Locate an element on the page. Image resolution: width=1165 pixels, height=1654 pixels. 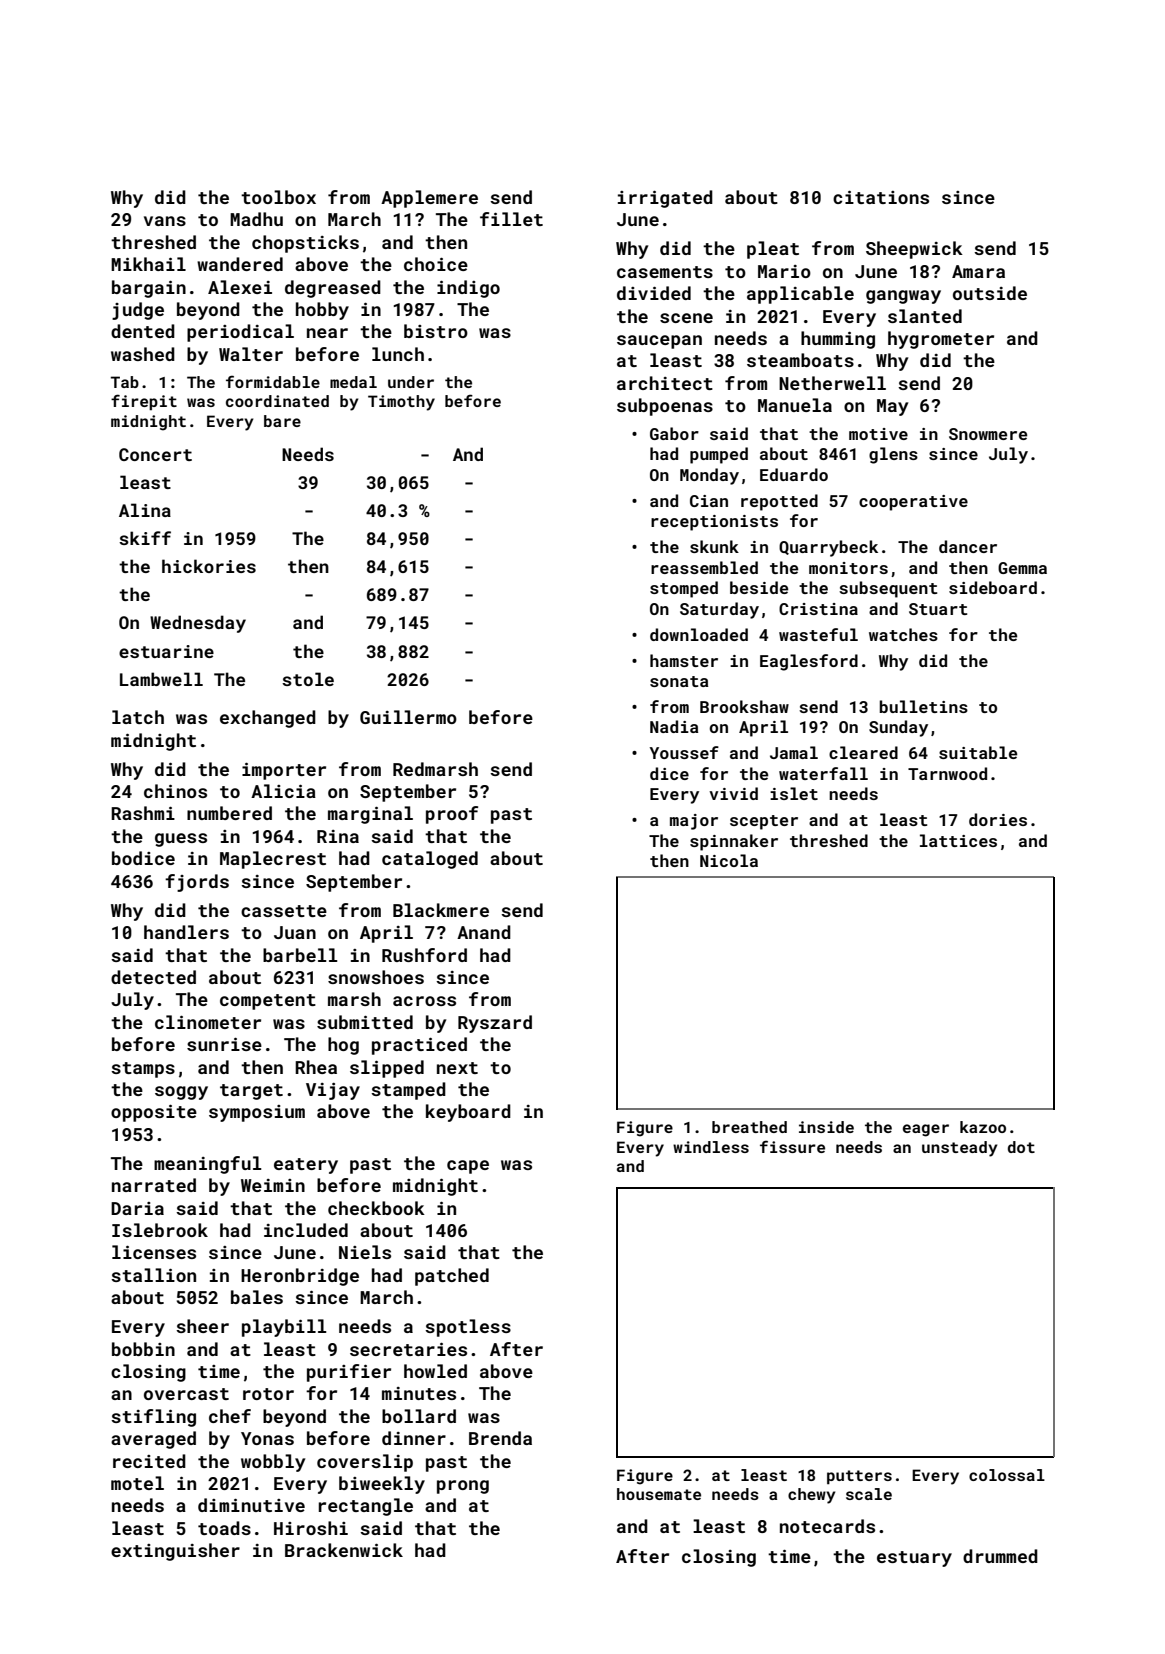
extinguisher is located at coordinates (175, 1552).
